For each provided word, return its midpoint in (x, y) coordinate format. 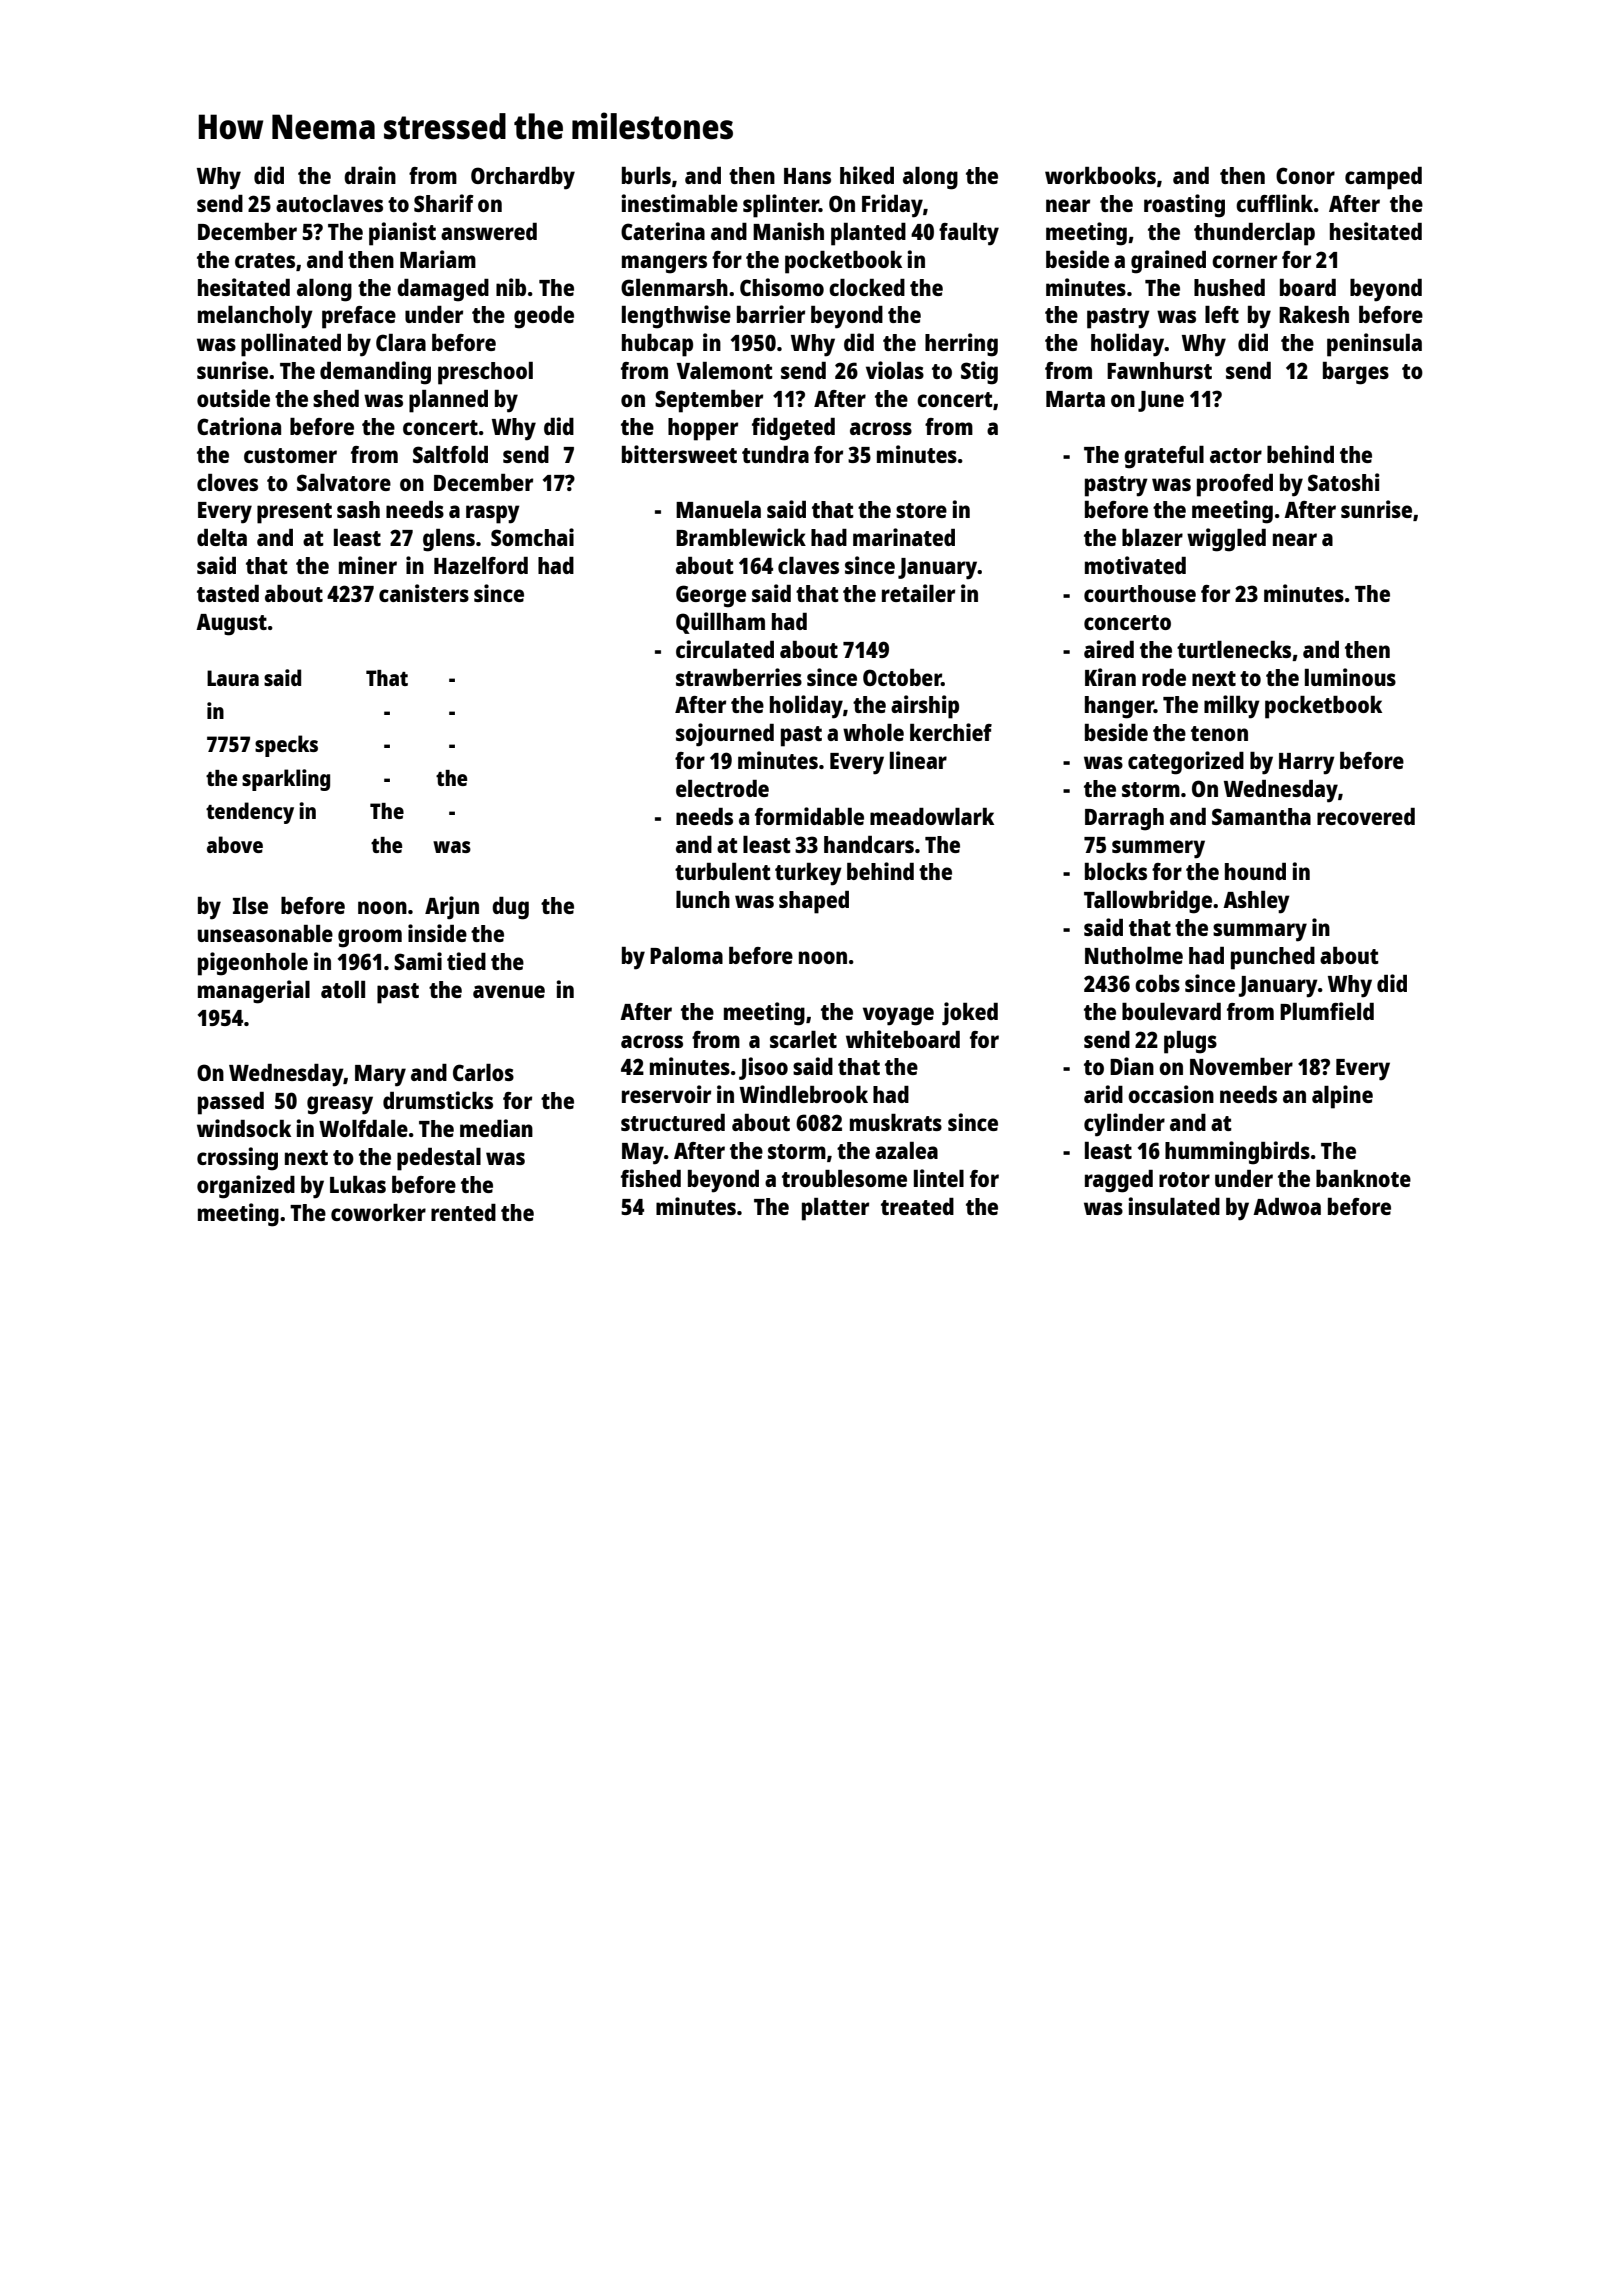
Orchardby (523, 178)
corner (1244, 261)
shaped (814, 902)
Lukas (358, 1184)
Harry (1307, 764)
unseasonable (265, 933)
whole (873, 732)
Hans (807, 176)
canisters (424, 593)
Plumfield (1327, 1011)
